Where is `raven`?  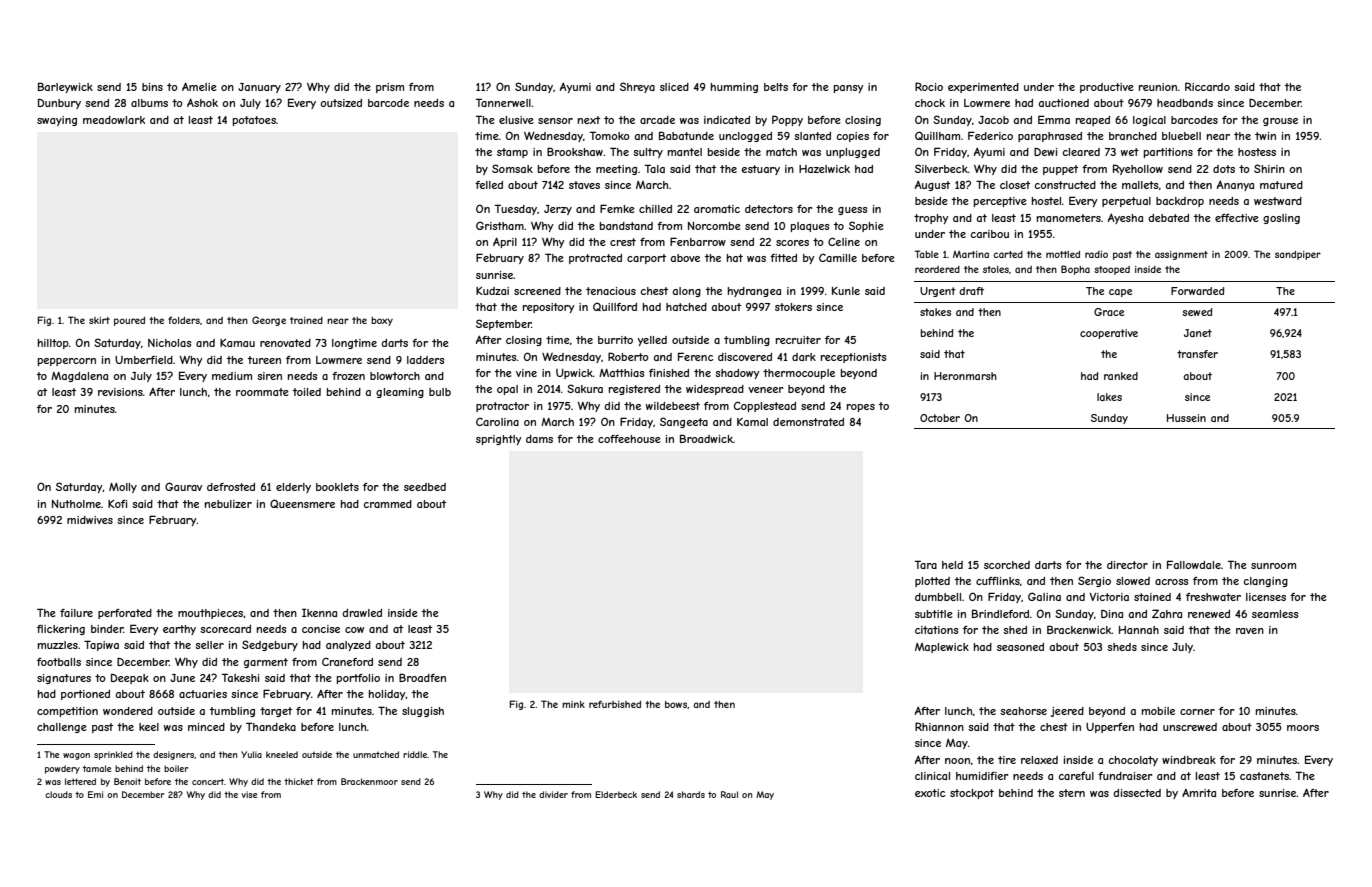
raven is located at coordinates (1250, 631).
